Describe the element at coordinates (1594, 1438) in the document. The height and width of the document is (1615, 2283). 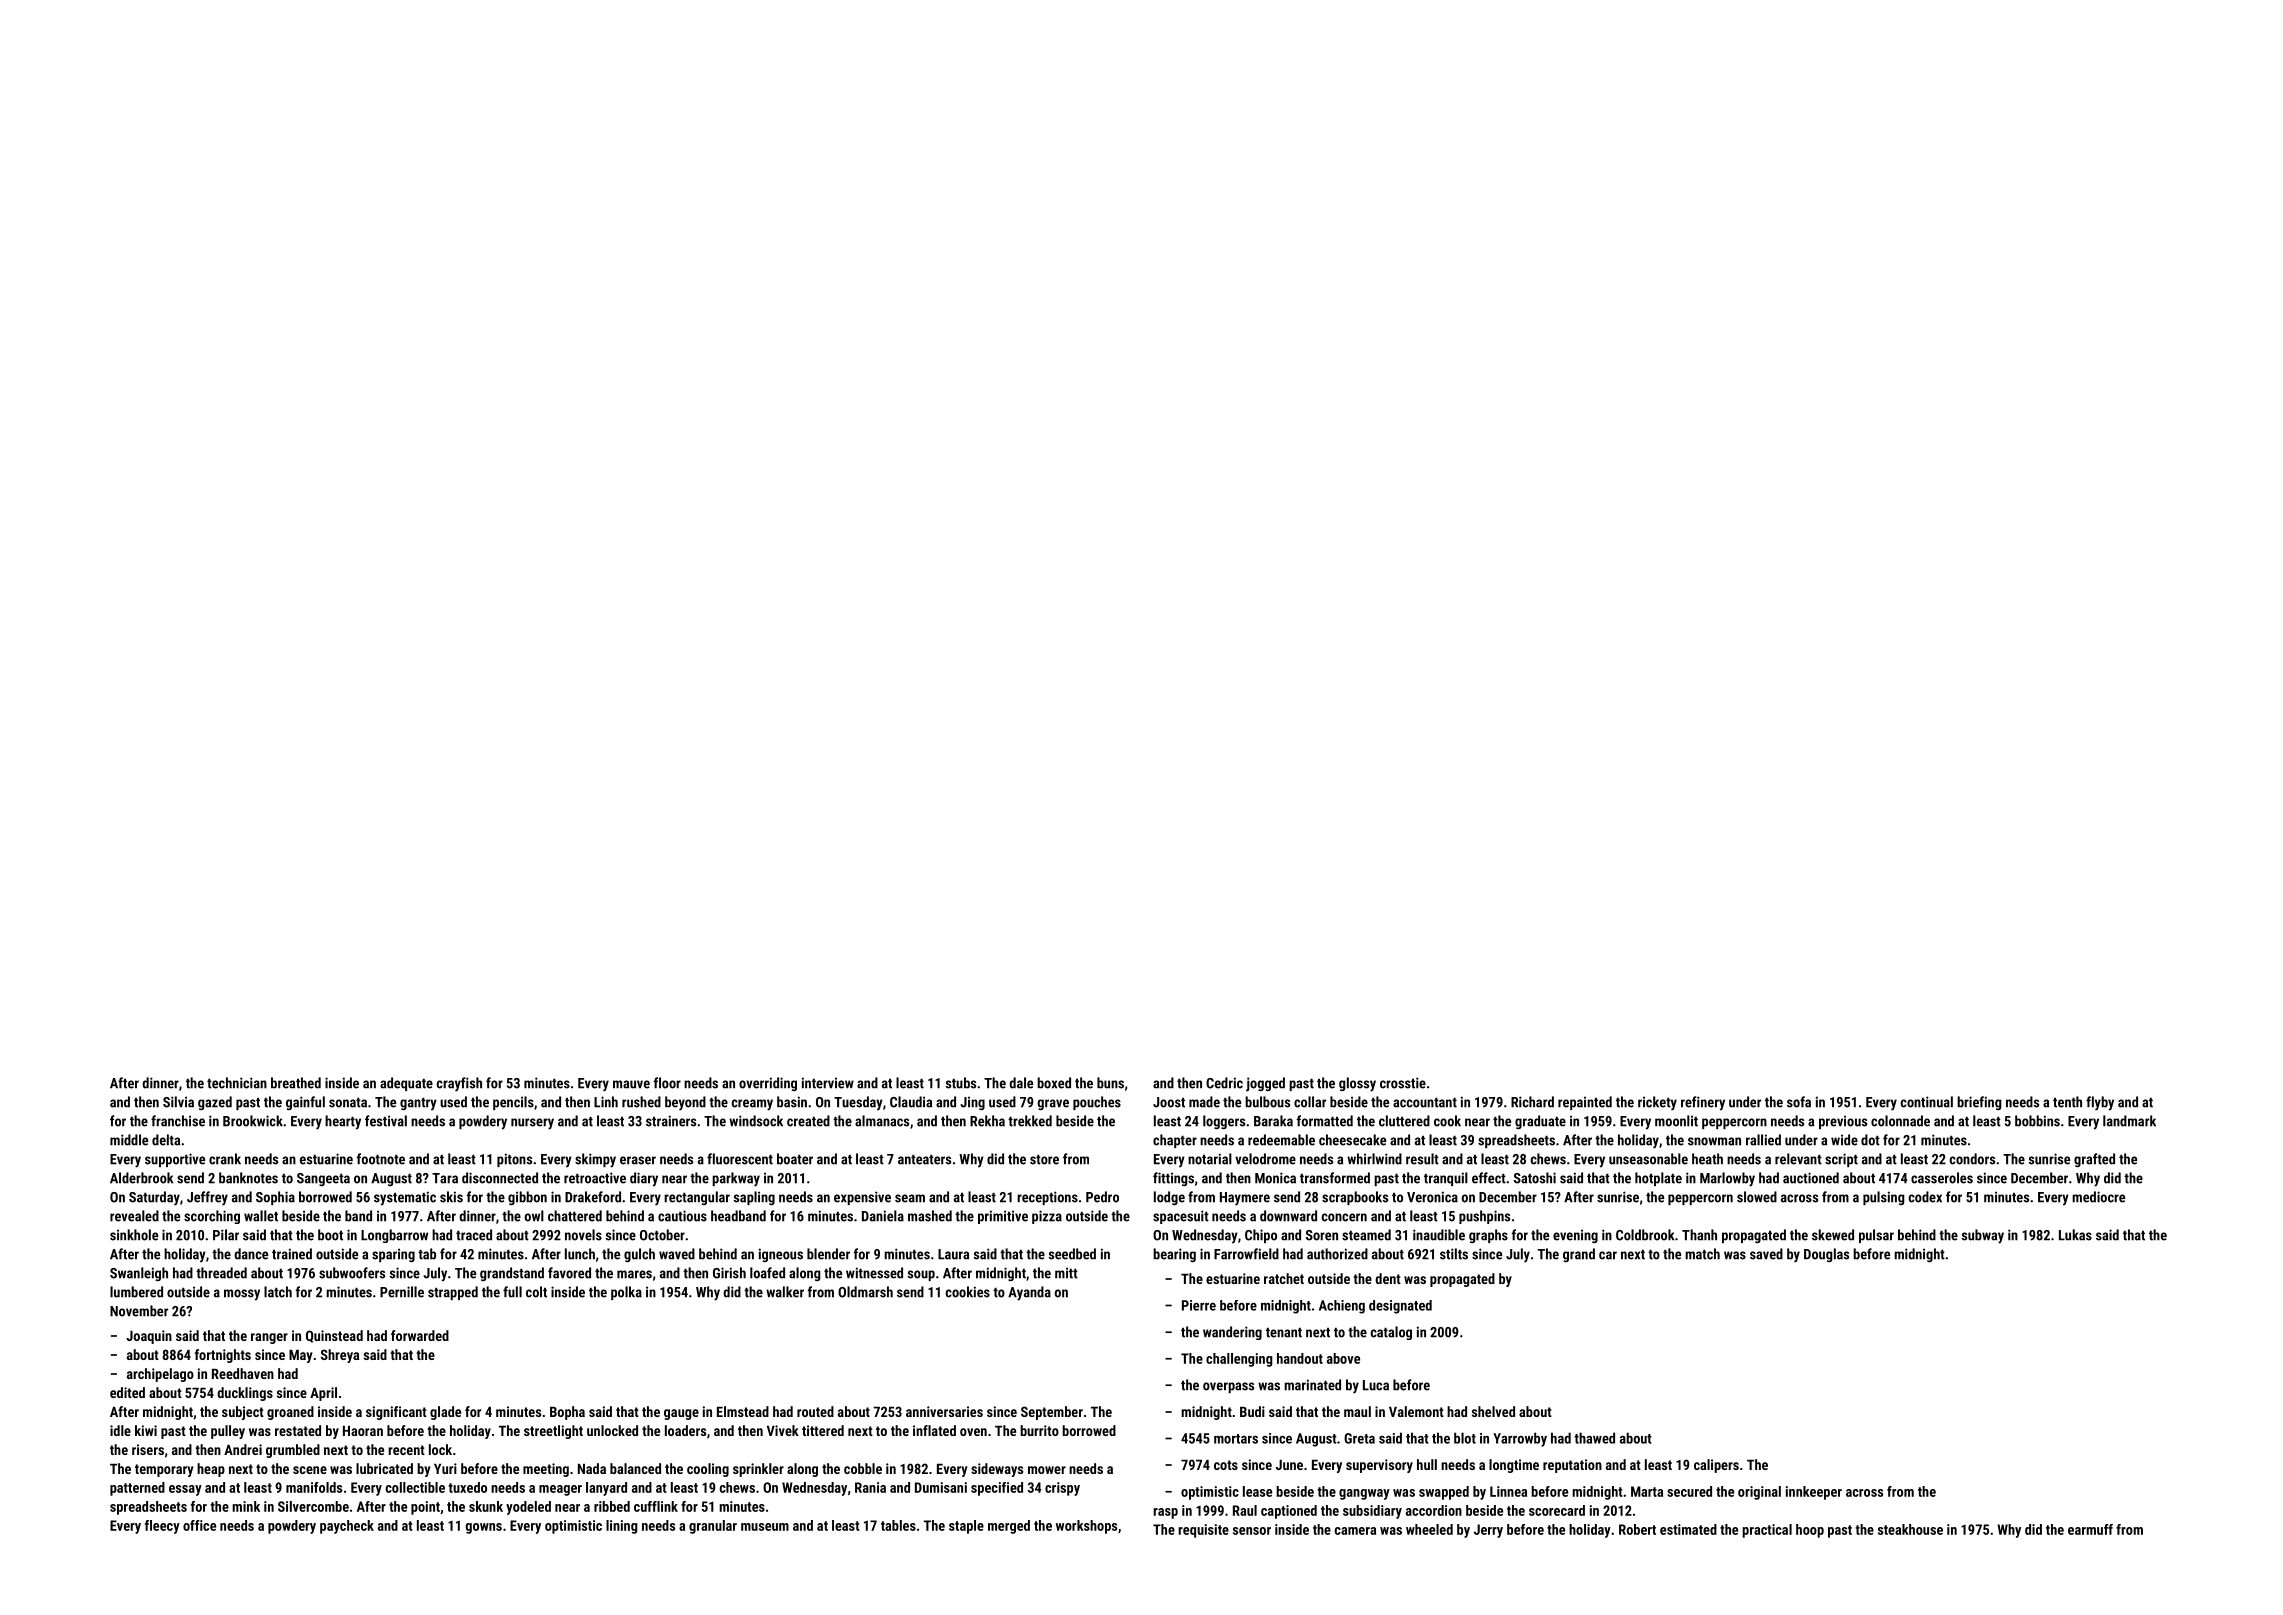
I see `thawed` at that location.
